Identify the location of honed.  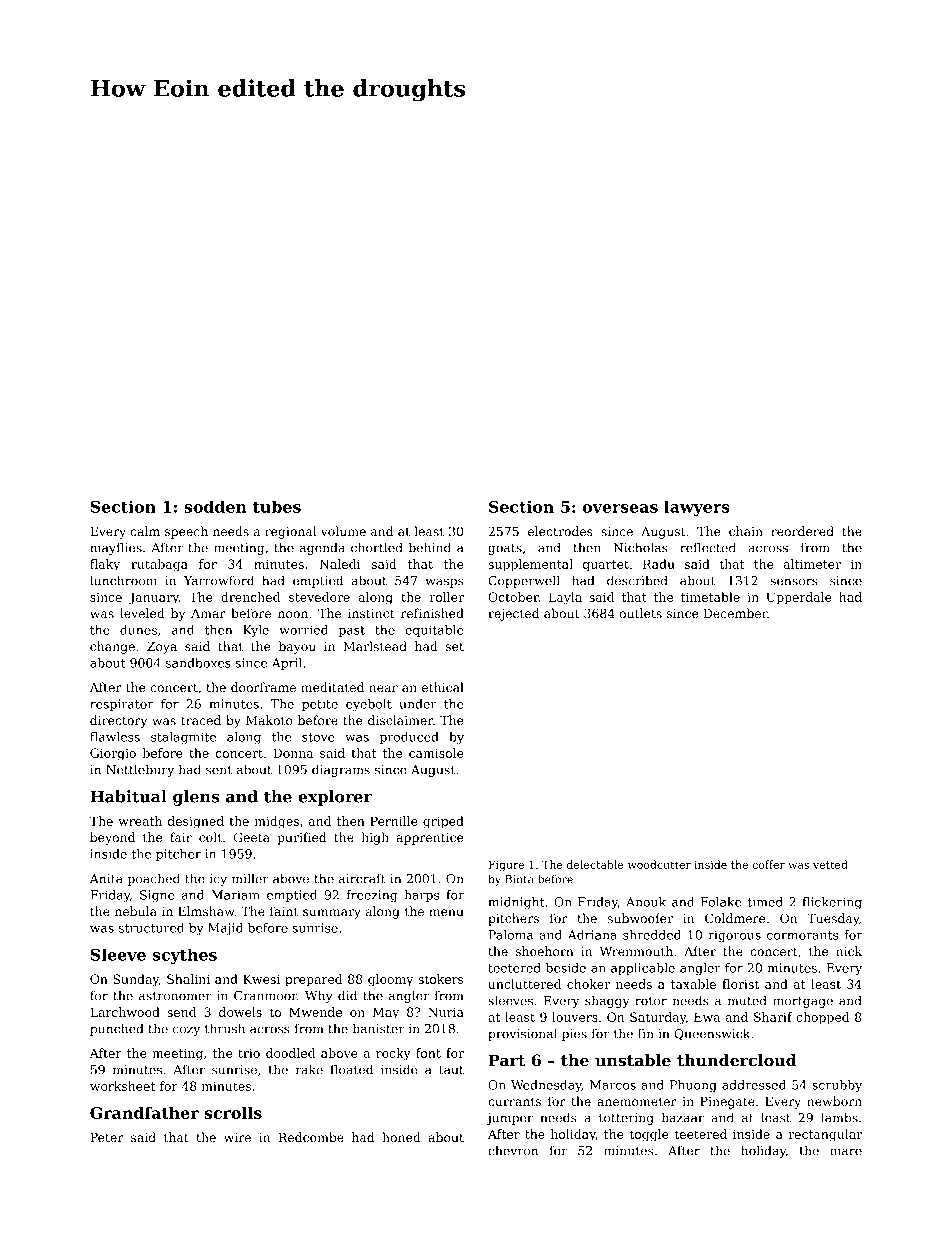
(401, 1137).
